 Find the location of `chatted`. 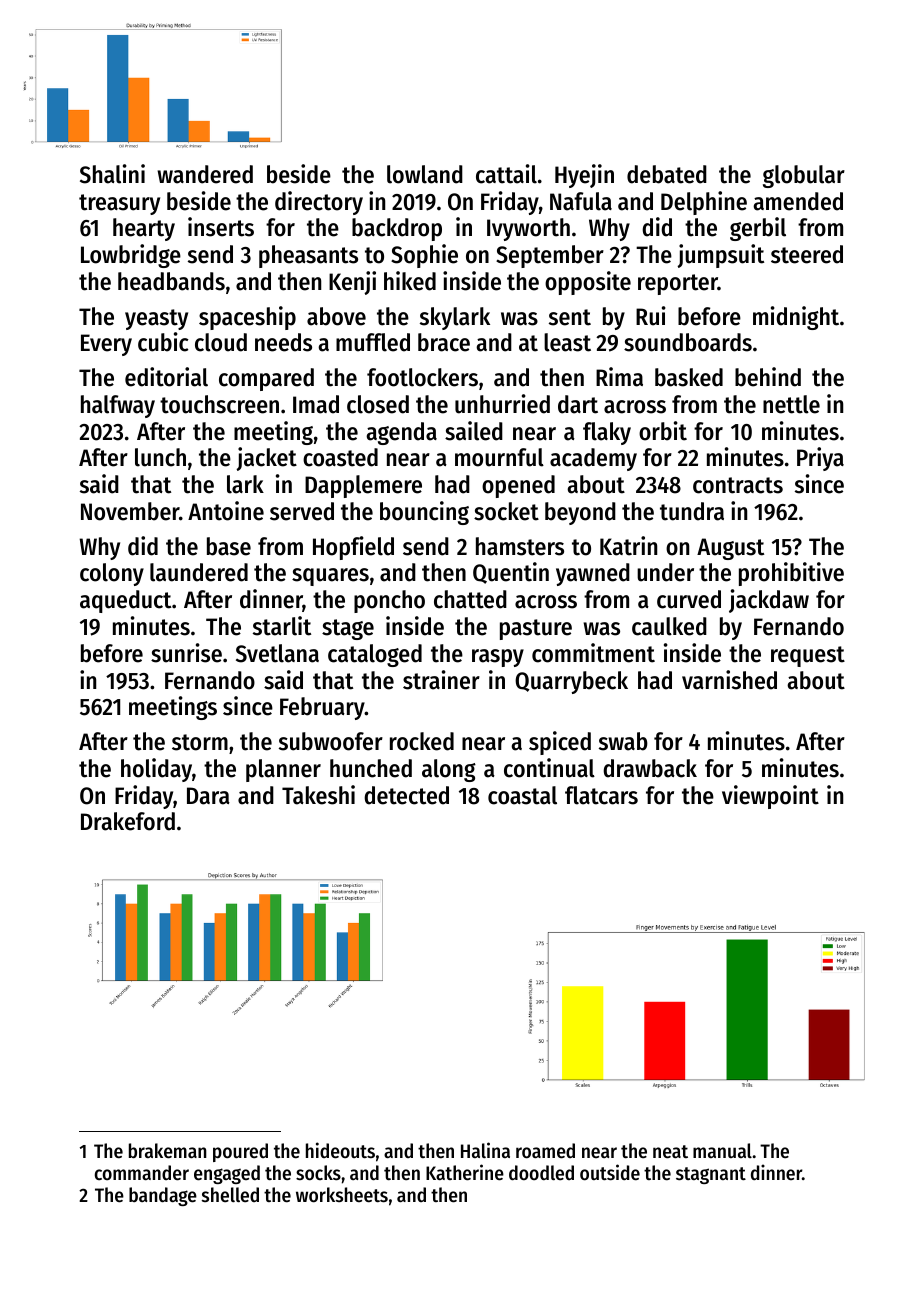

chatted is located at coordinates (470, 599).
